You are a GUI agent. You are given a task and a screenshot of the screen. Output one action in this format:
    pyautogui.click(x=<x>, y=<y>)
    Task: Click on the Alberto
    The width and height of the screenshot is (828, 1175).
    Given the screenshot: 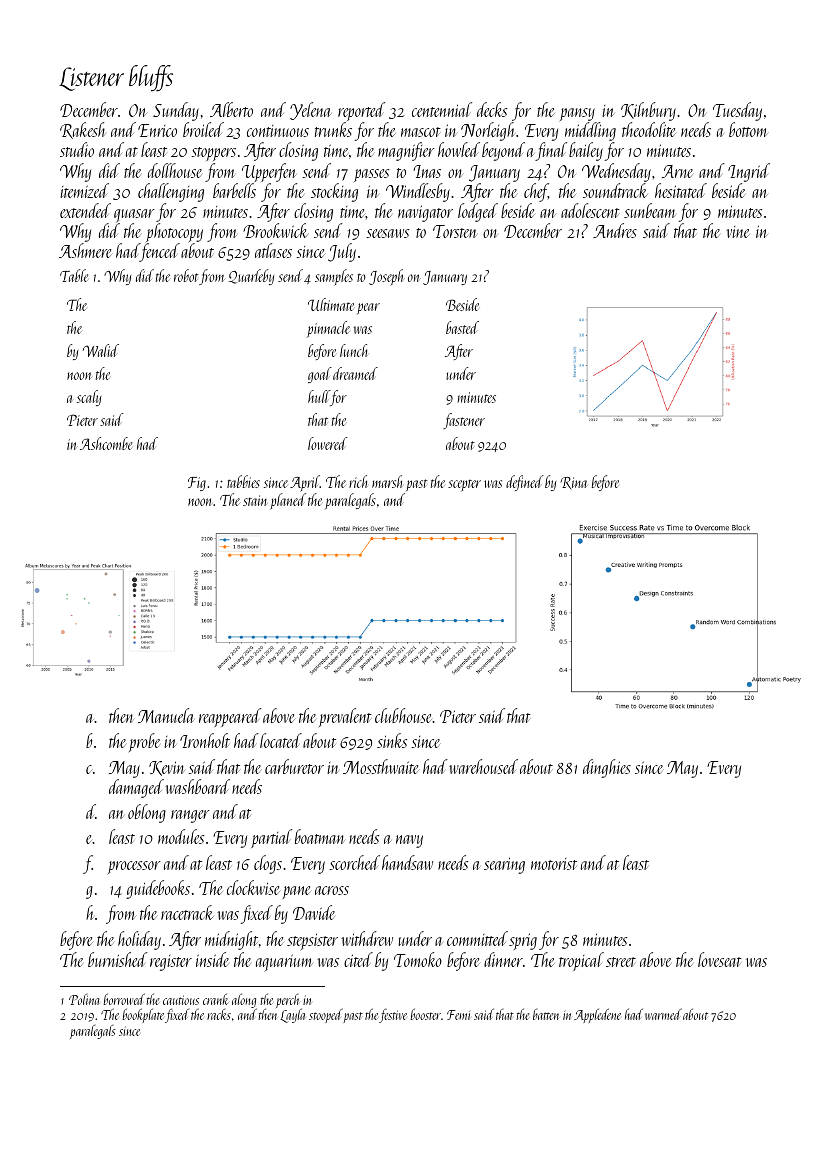 What is the action you would take?
    pyautogui.click(x=231, y=109)
